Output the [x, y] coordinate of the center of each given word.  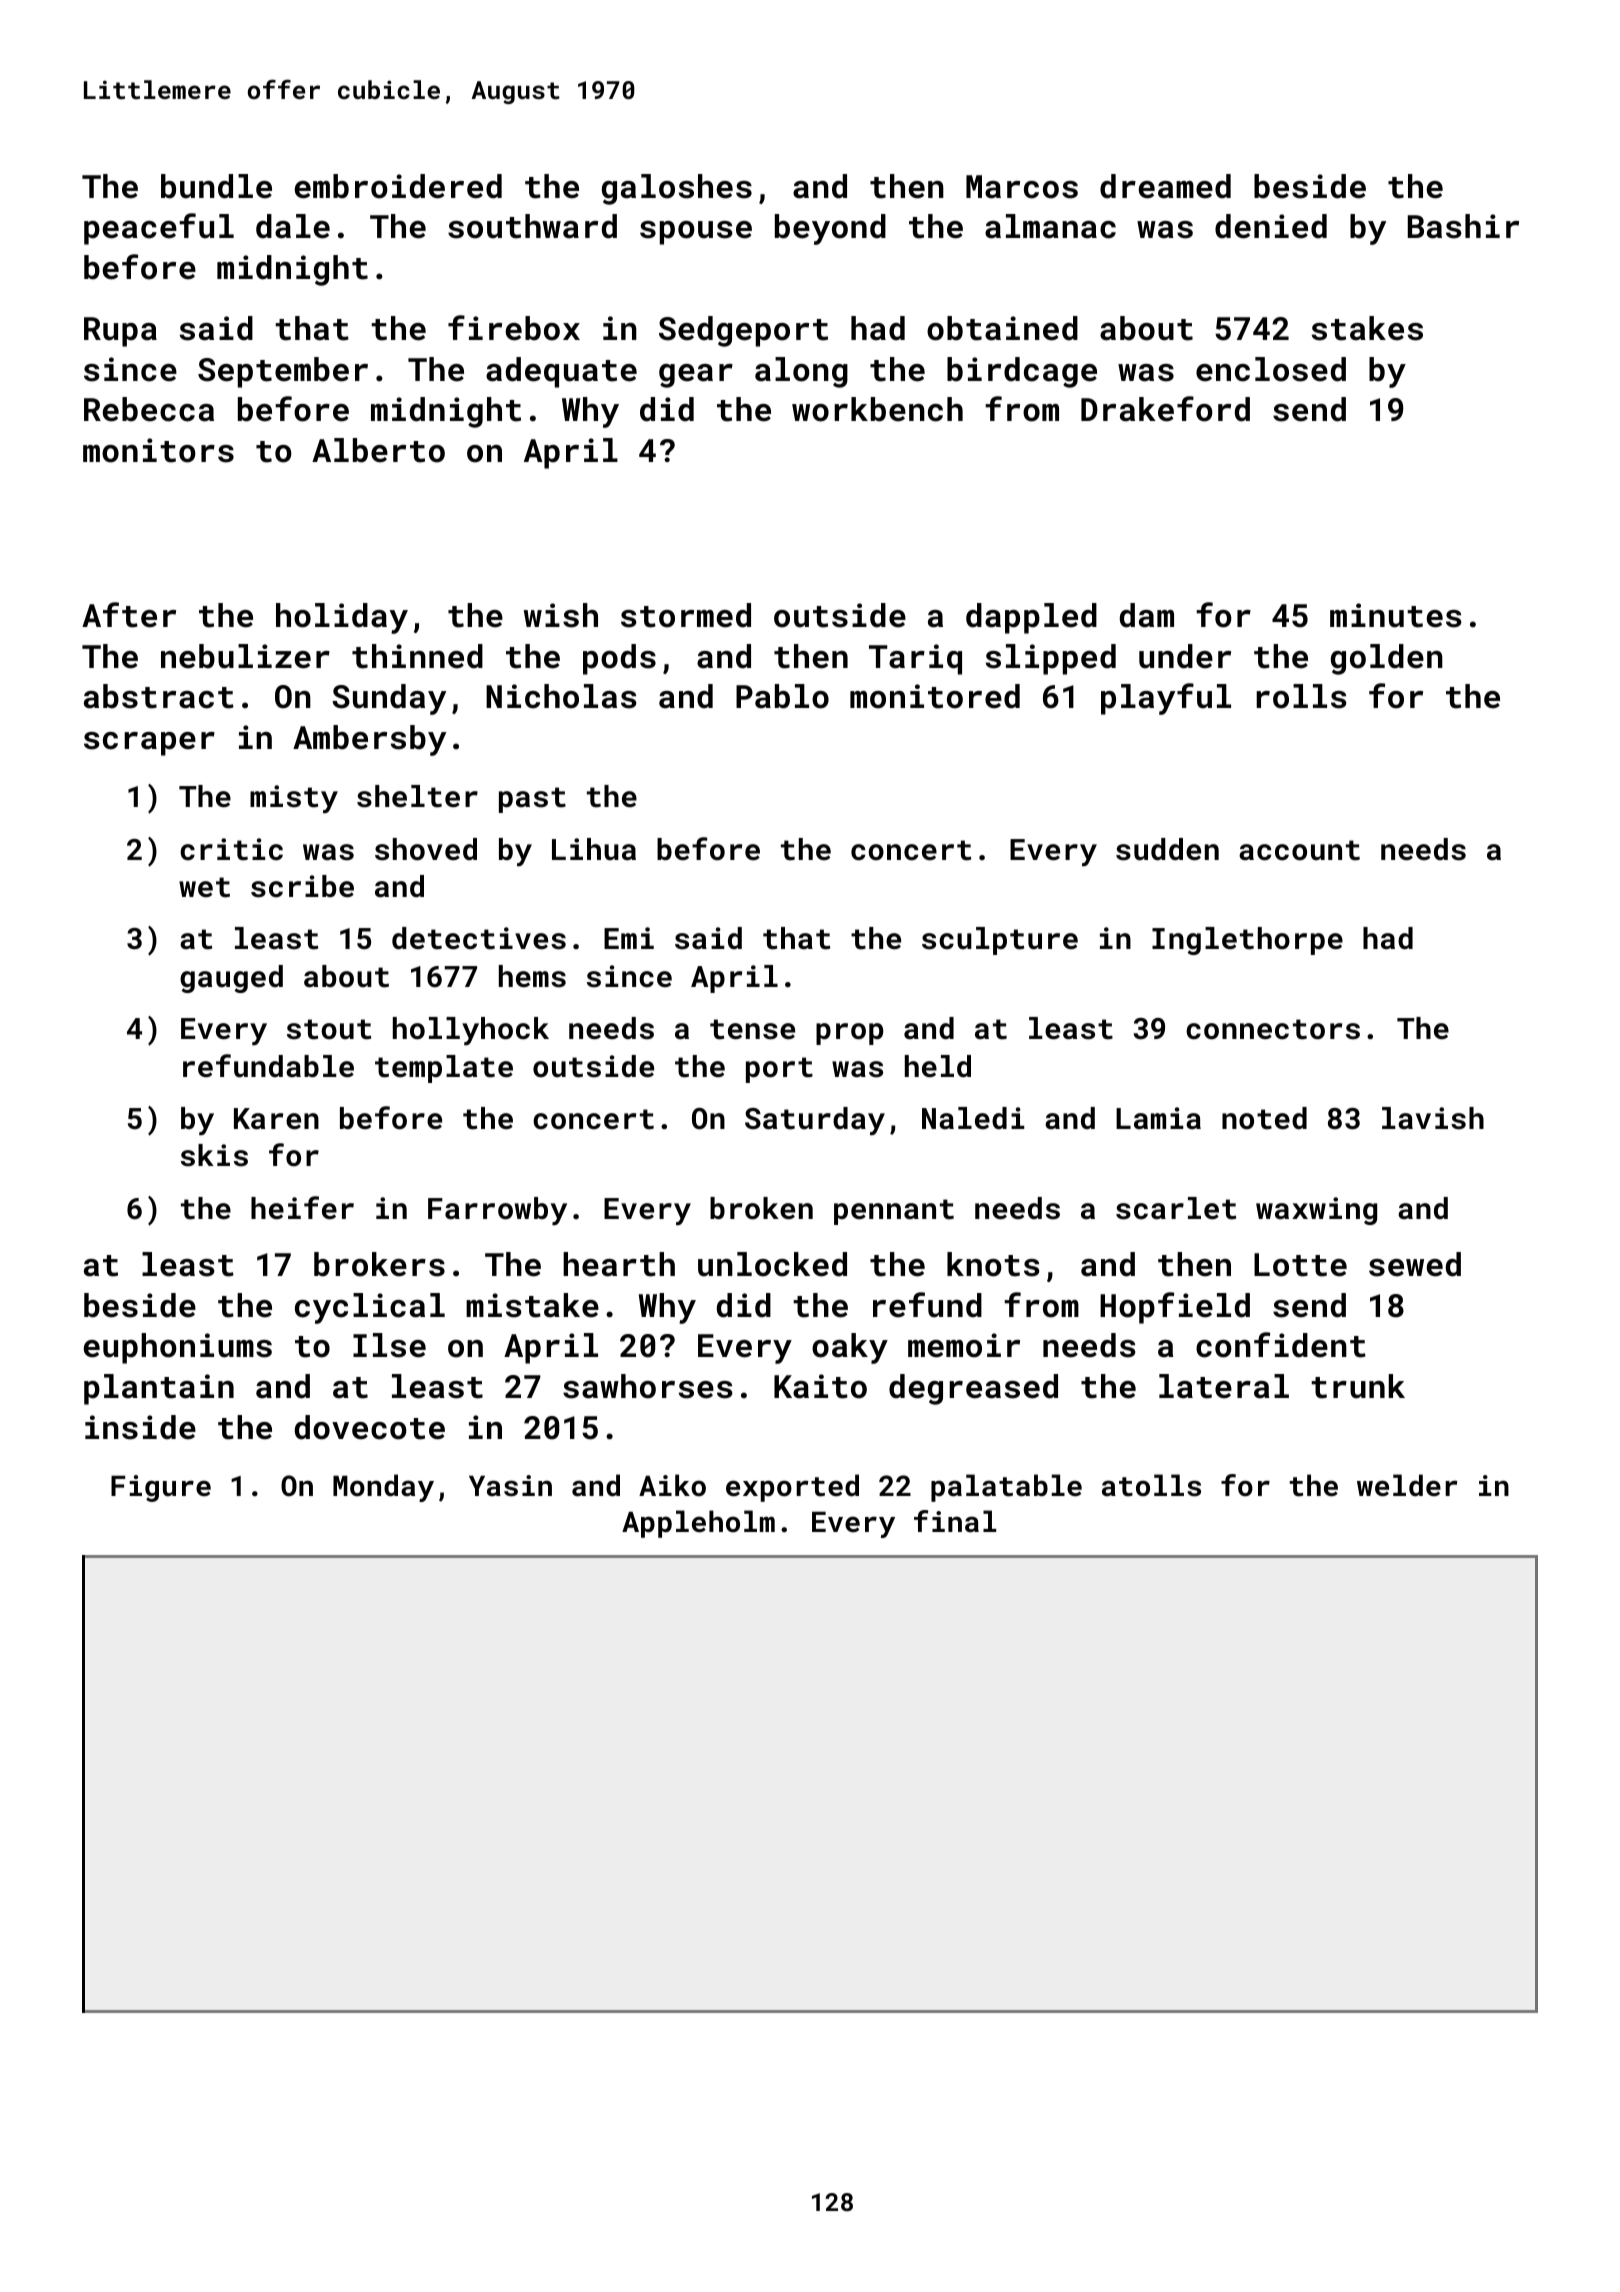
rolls [1301, 696]
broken [761, 1208]
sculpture [1000, 941]
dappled [1031, 618]
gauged [231, 979]
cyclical [370, 1308]
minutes [1396, 615]
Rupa [120, 332]
